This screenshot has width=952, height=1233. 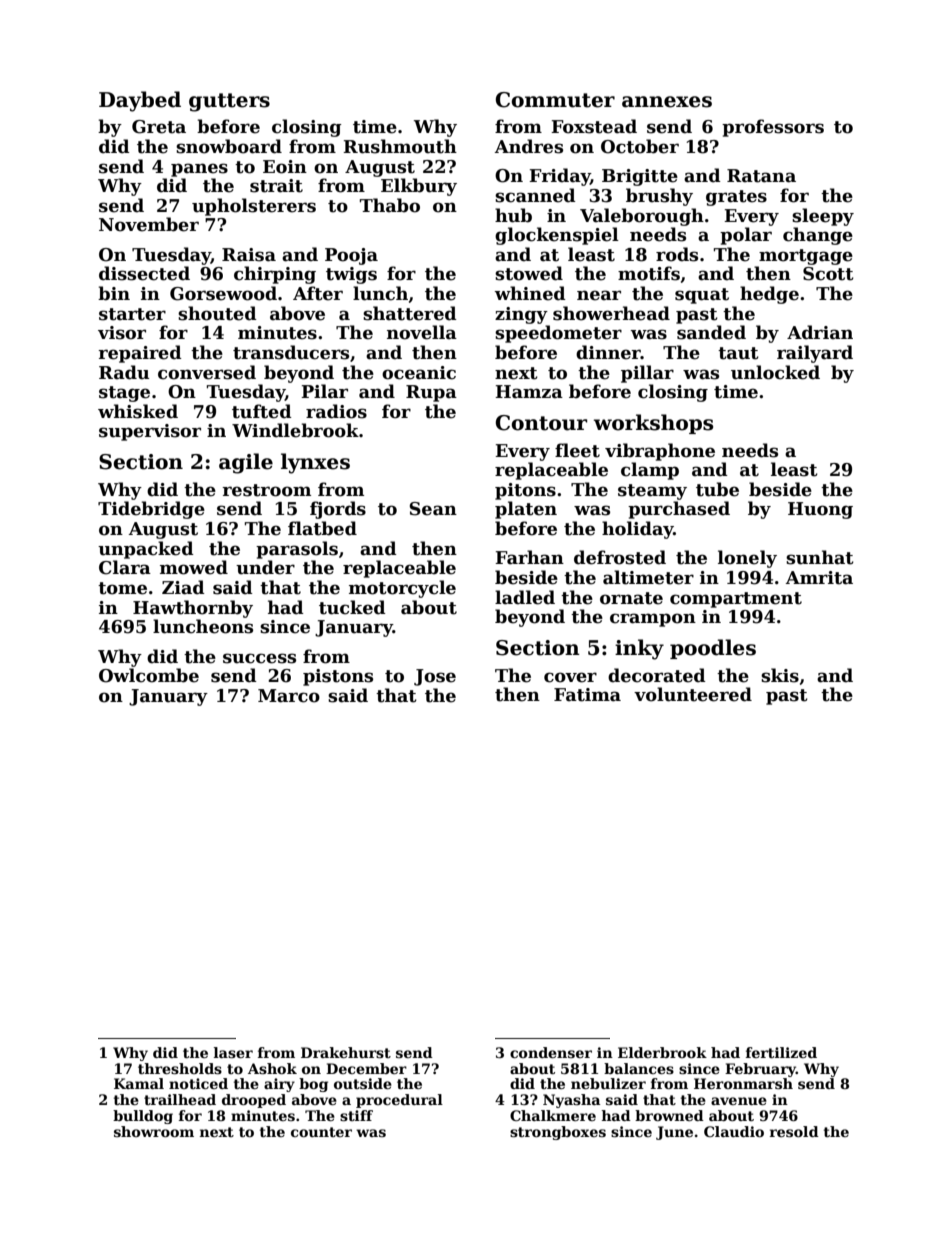 I want to click on squat, so click(x=702, y=296).
